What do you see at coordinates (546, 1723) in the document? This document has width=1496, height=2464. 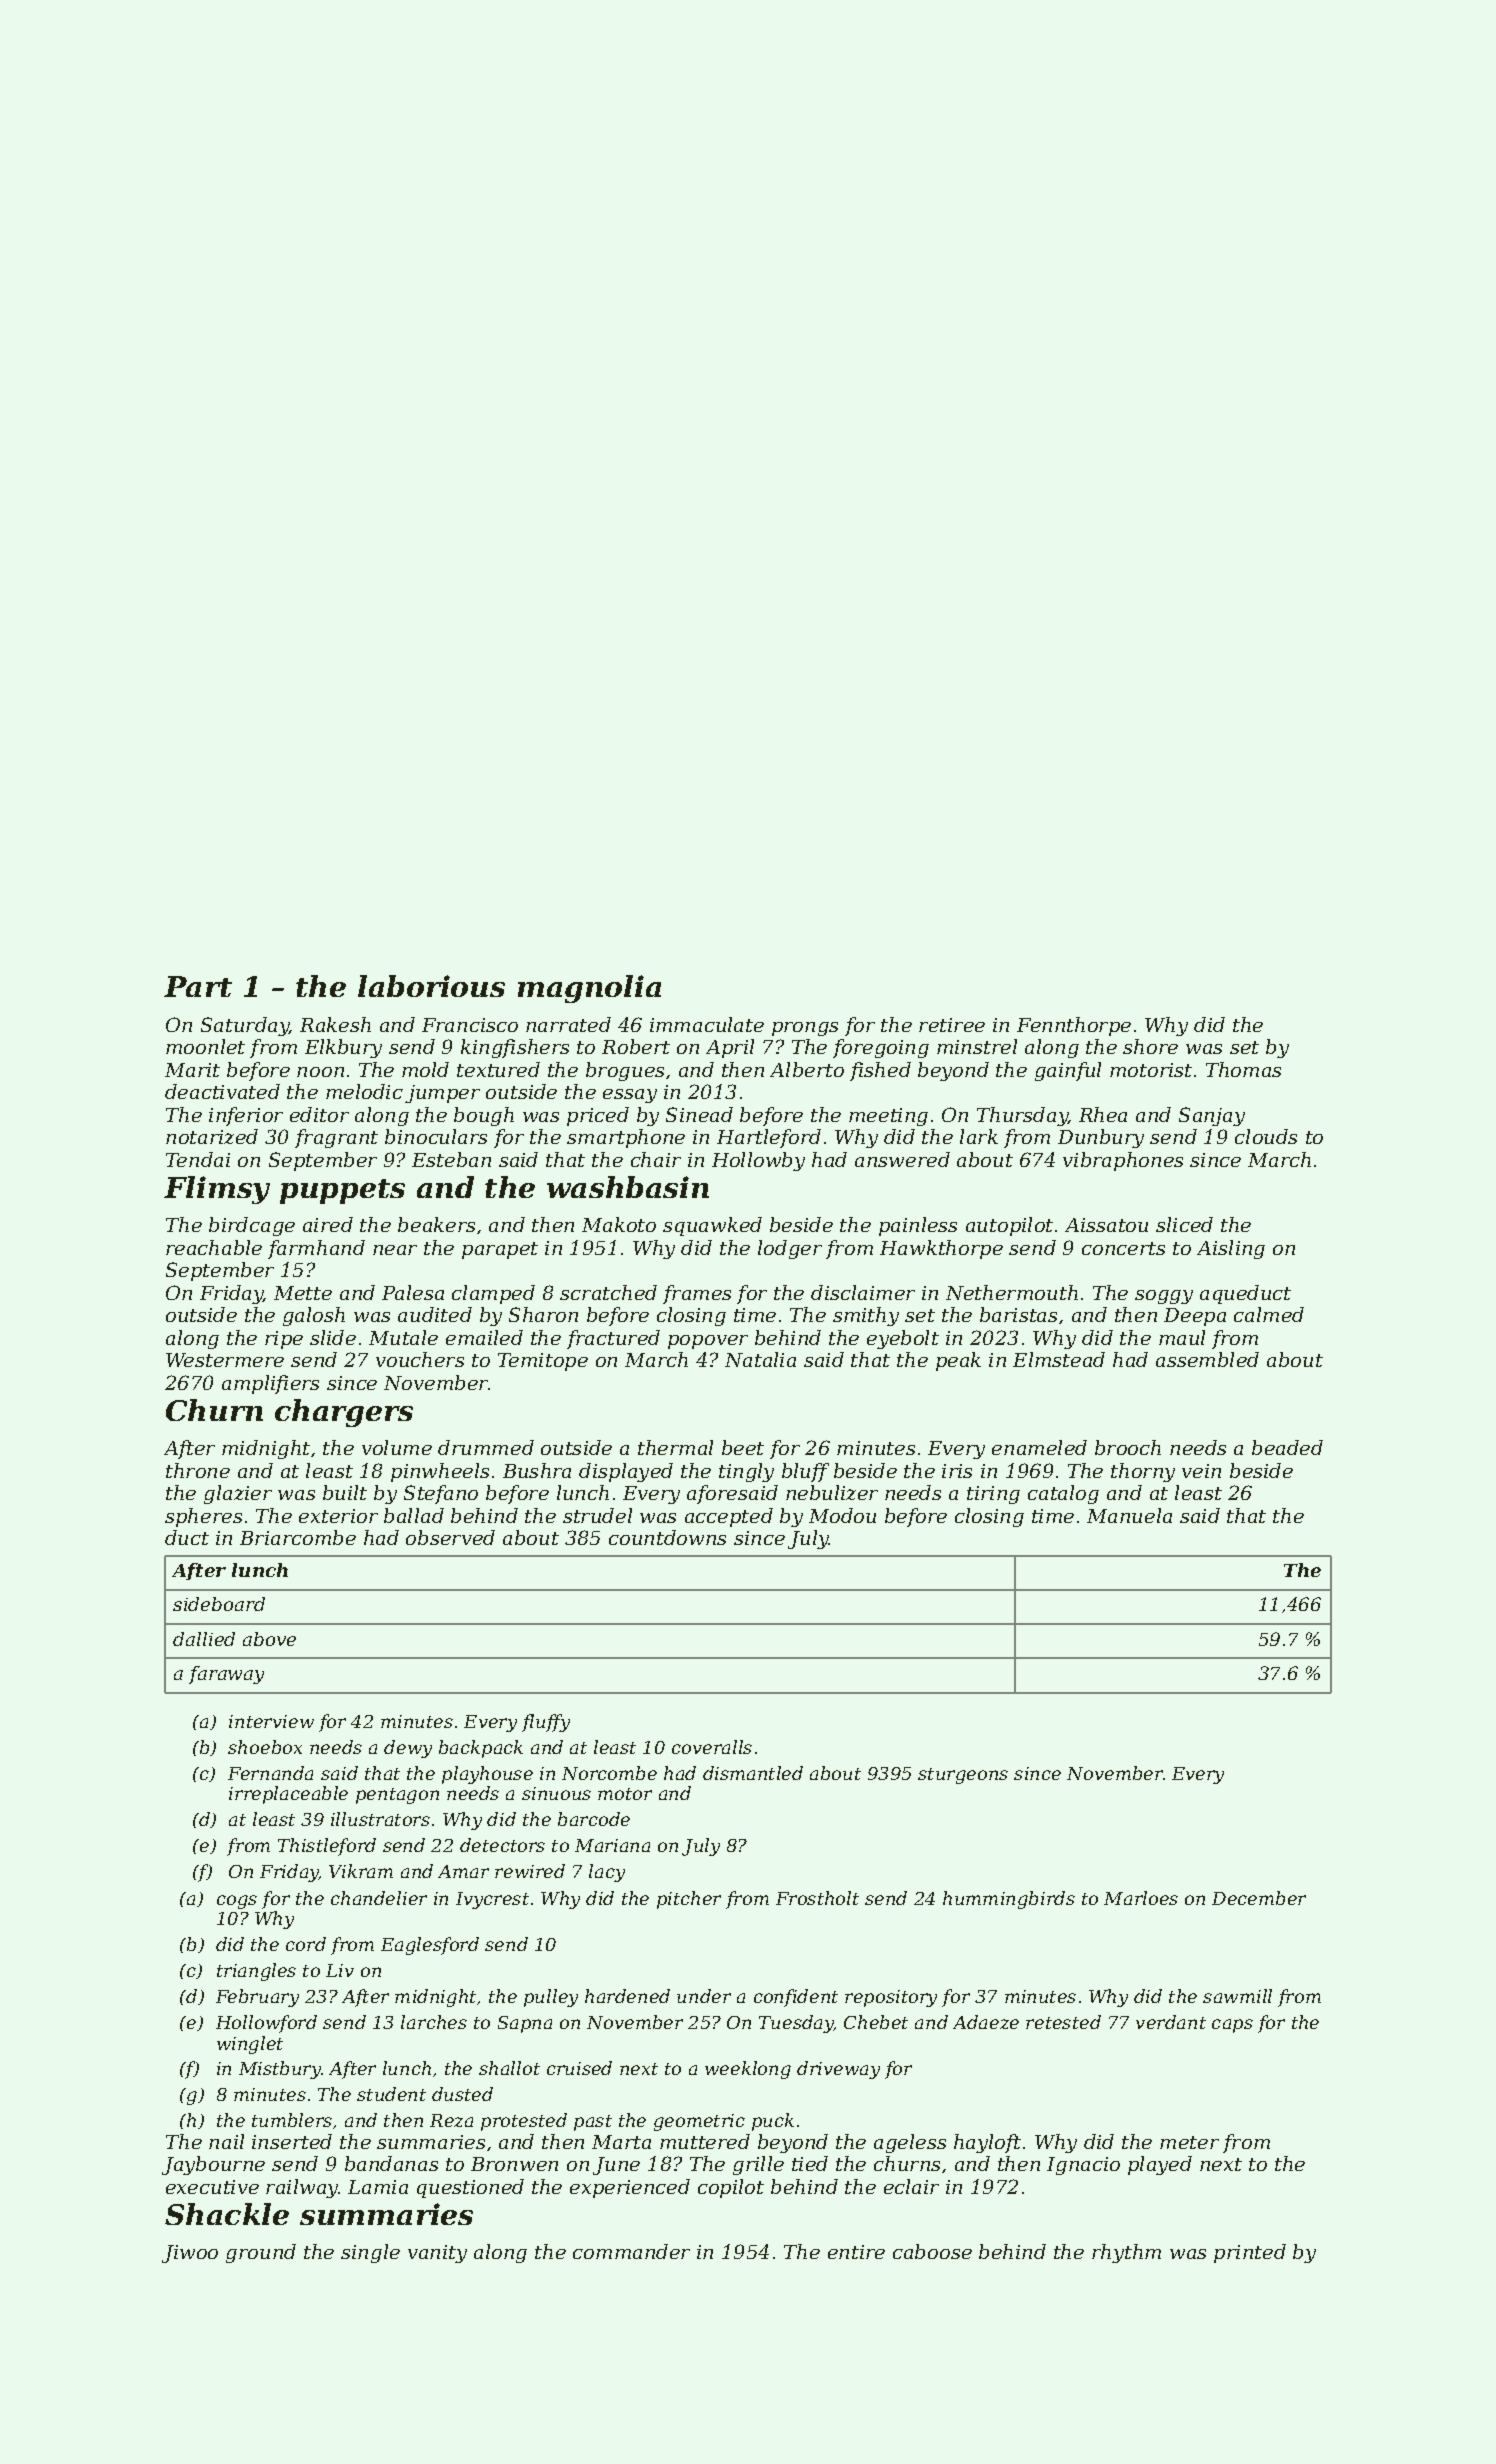 I see `fluffy` at bounding box center [546, 1723].
